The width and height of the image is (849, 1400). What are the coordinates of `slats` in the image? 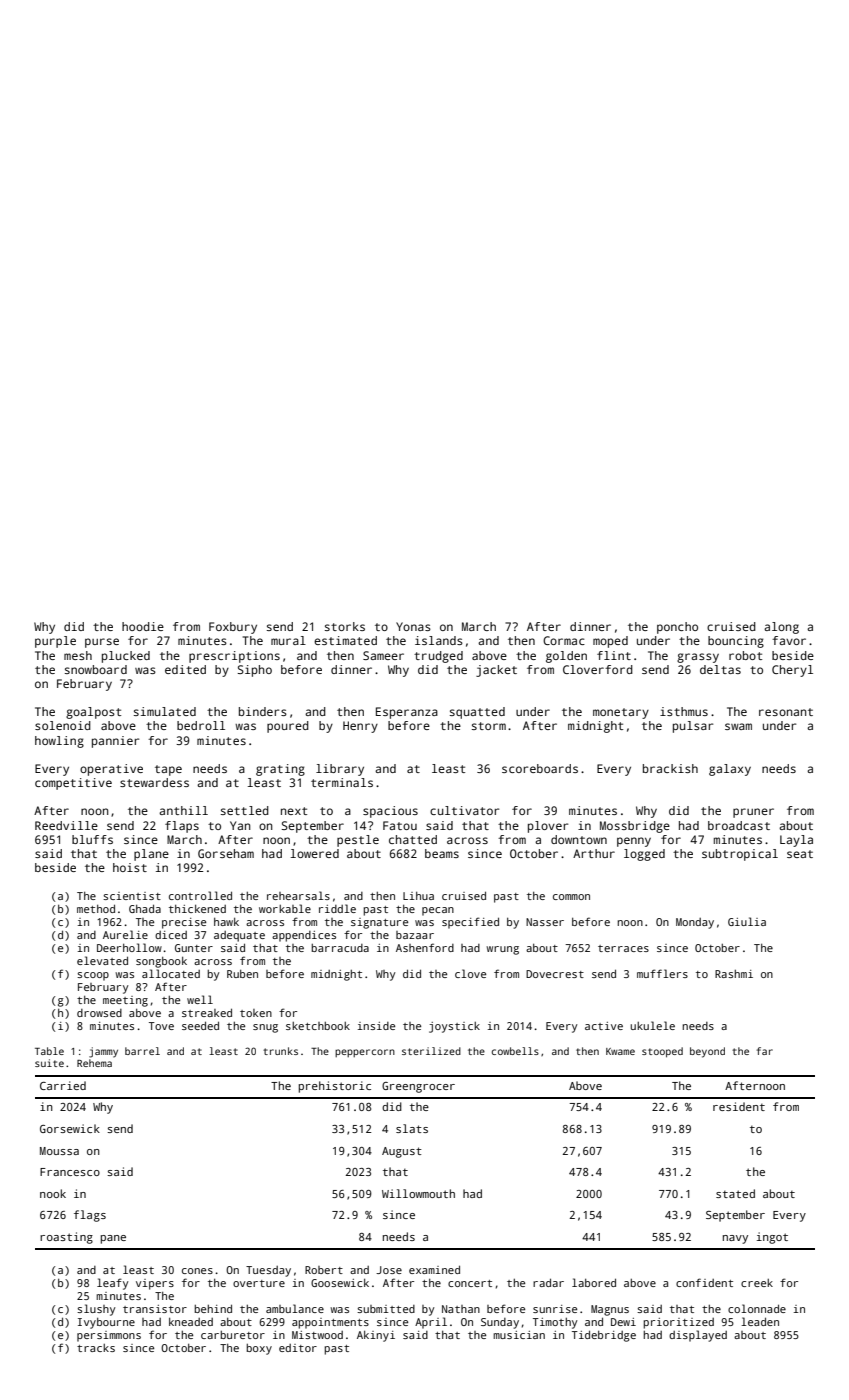 It's located at (412, 1128).
